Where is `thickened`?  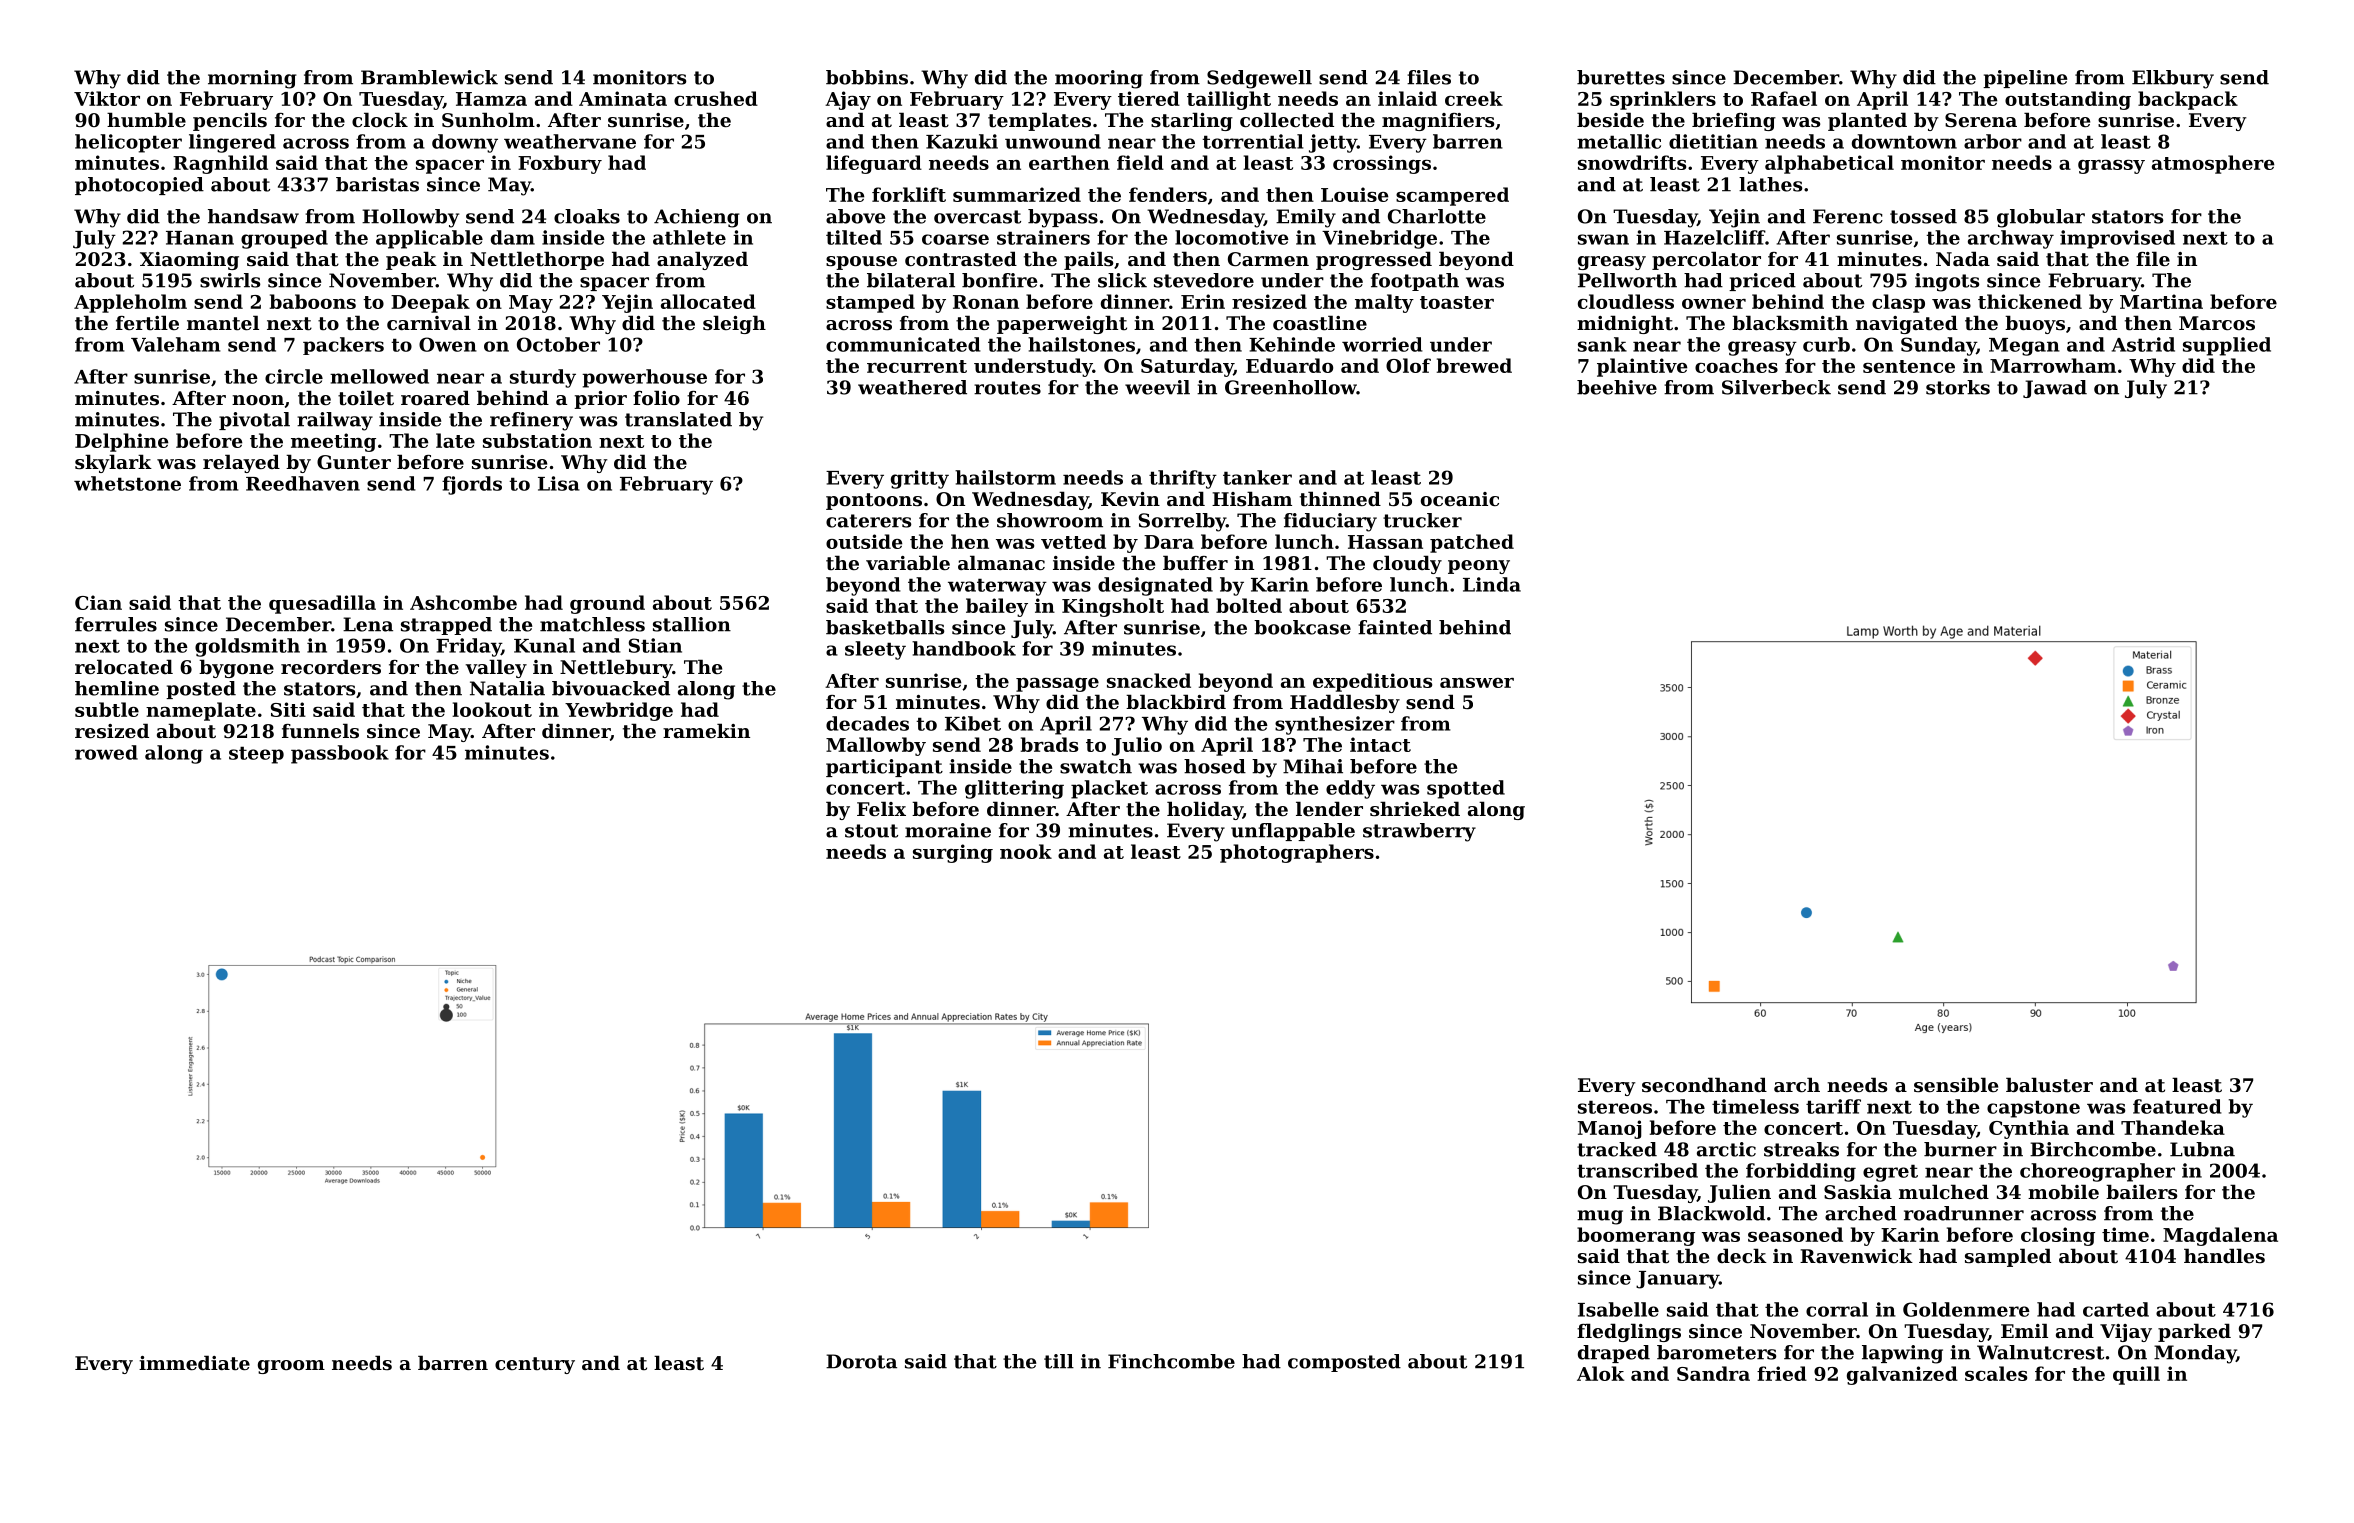 thickened is located at coordinates (2030, 301).
